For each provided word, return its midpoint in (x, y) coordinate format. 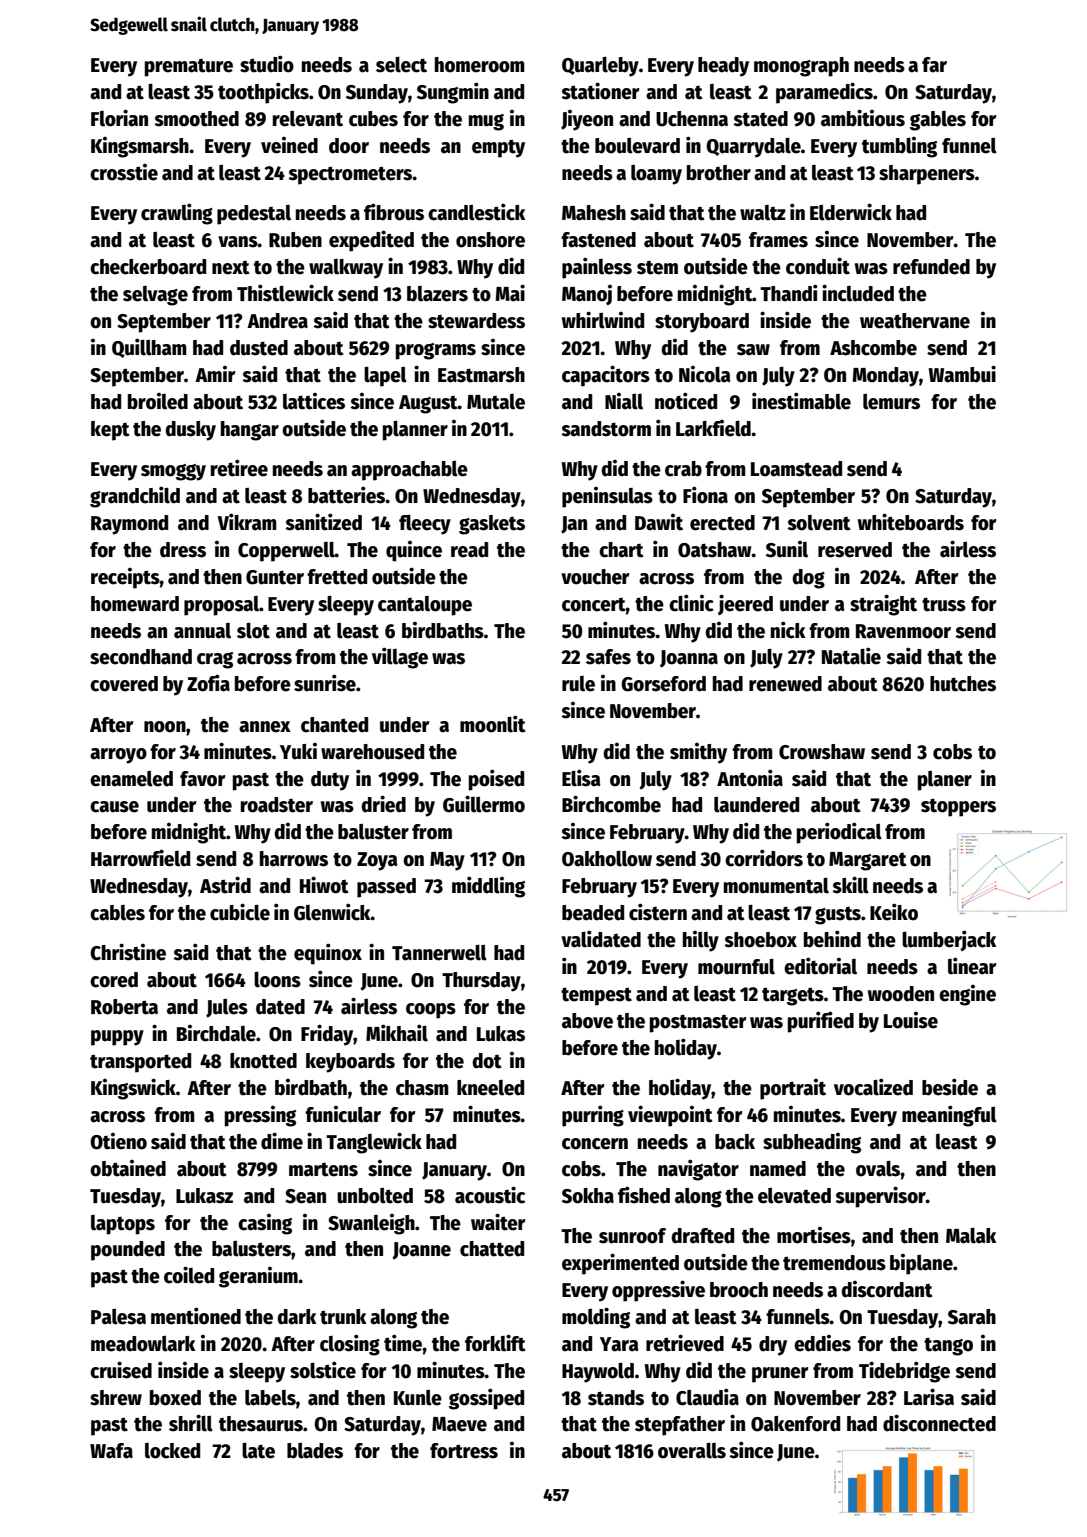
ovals (878, 1169)
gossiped (486, 1399)
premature (189, 68)
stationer (600, 91)
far (934, 65)
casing (265, 1224)
